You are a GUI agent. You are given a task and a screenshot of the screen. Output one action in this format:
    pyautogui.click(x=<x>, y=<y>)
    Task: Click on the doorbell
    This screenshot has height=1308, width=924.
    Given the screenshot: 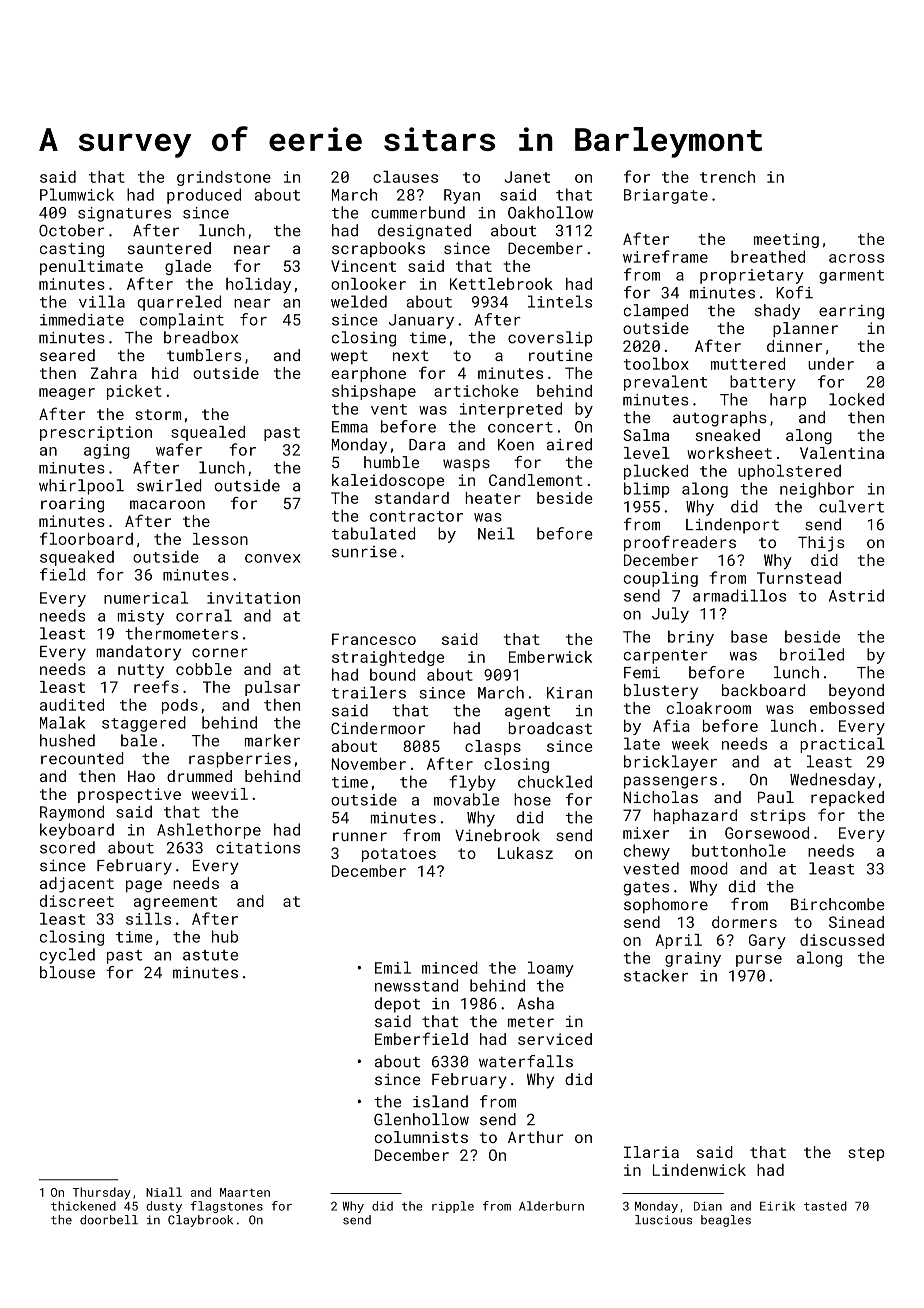 What is the action you would take?
    pyautogui.click(x=109, y=1220)
